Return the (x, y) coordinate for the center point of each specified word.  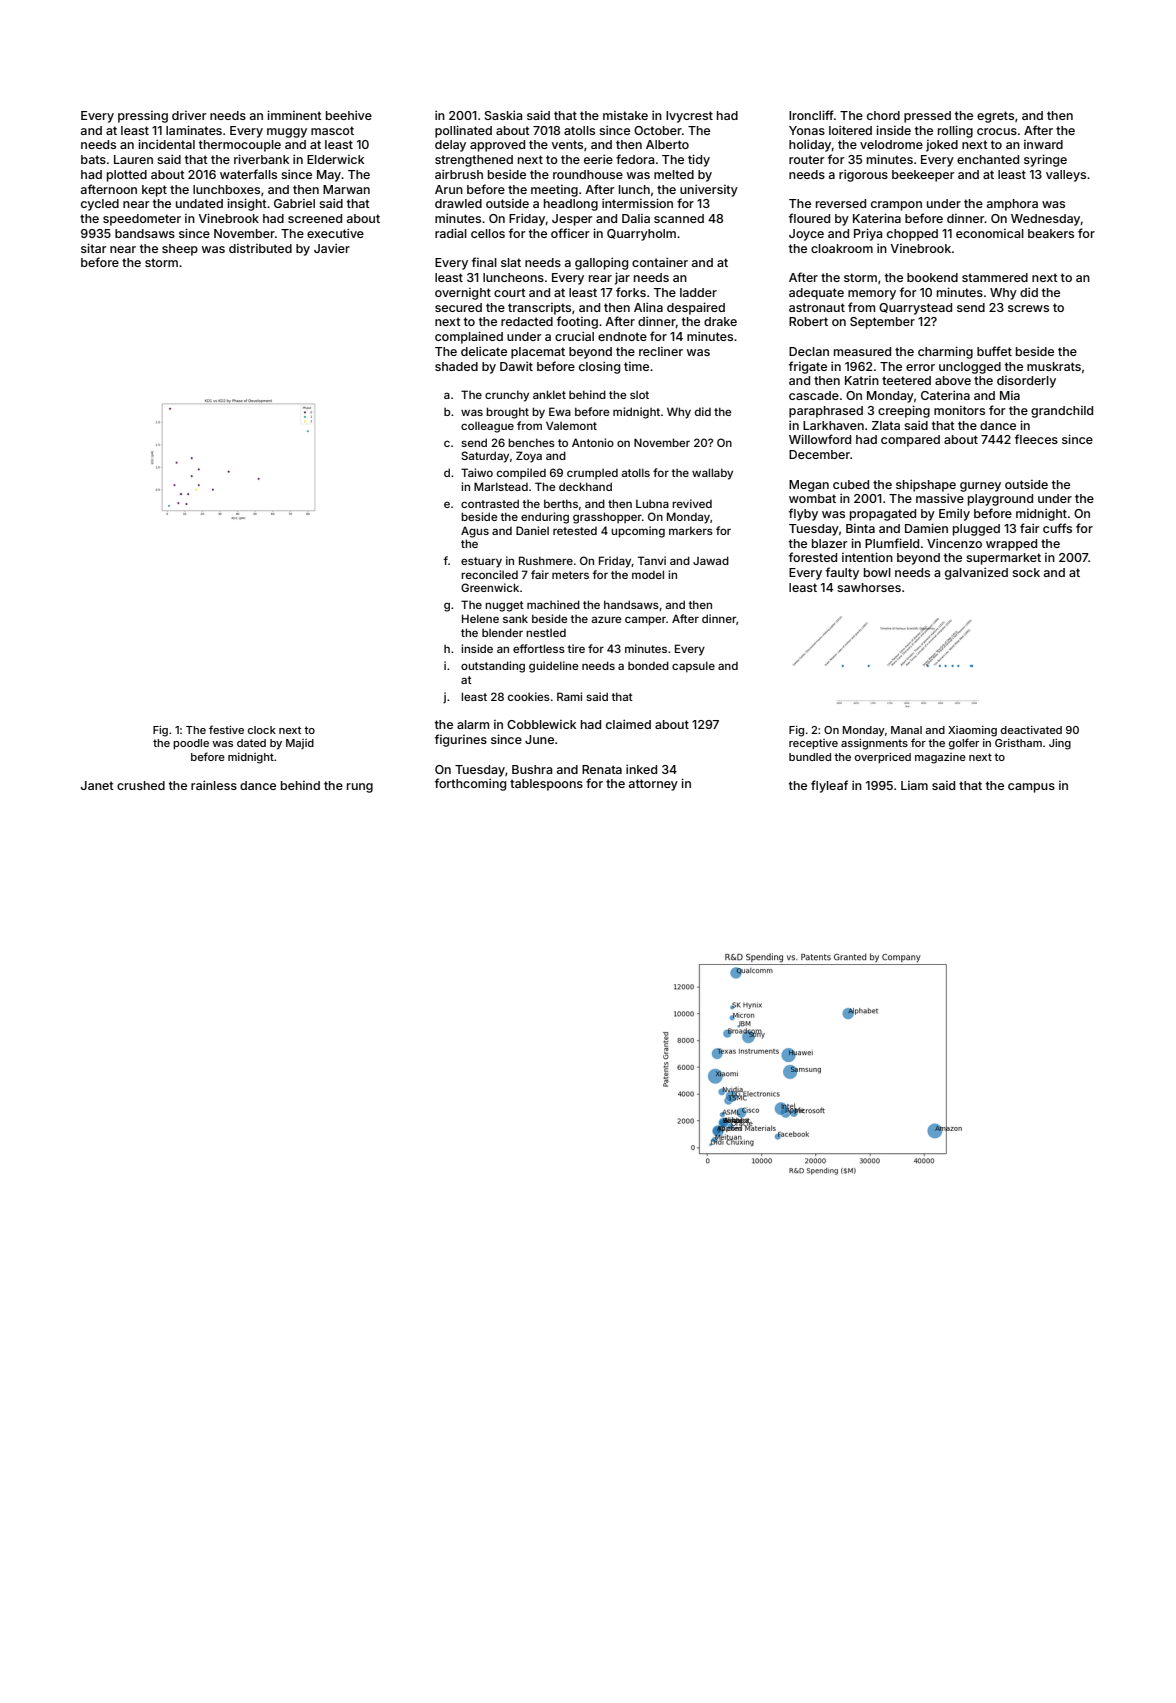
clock (262, 730)
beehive (349, 115)
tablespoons (546, 785)
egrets (995, 117)
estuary (481, 562)
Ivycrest (689, 117)
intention (867, 557)
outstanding (493, 667)
